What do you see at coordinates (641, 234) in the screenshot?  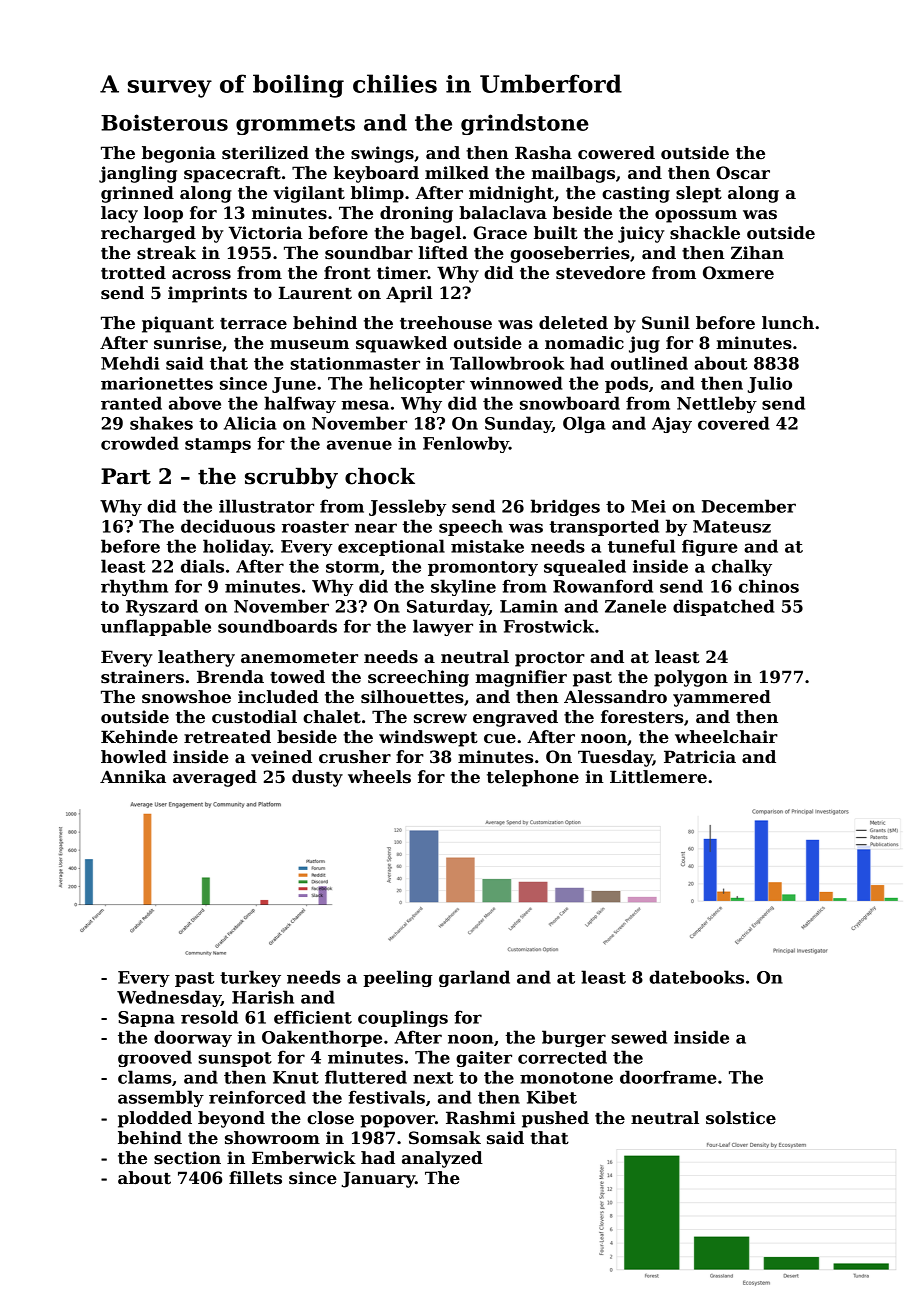 I see `juicy` at bounding box center [641, 234].
